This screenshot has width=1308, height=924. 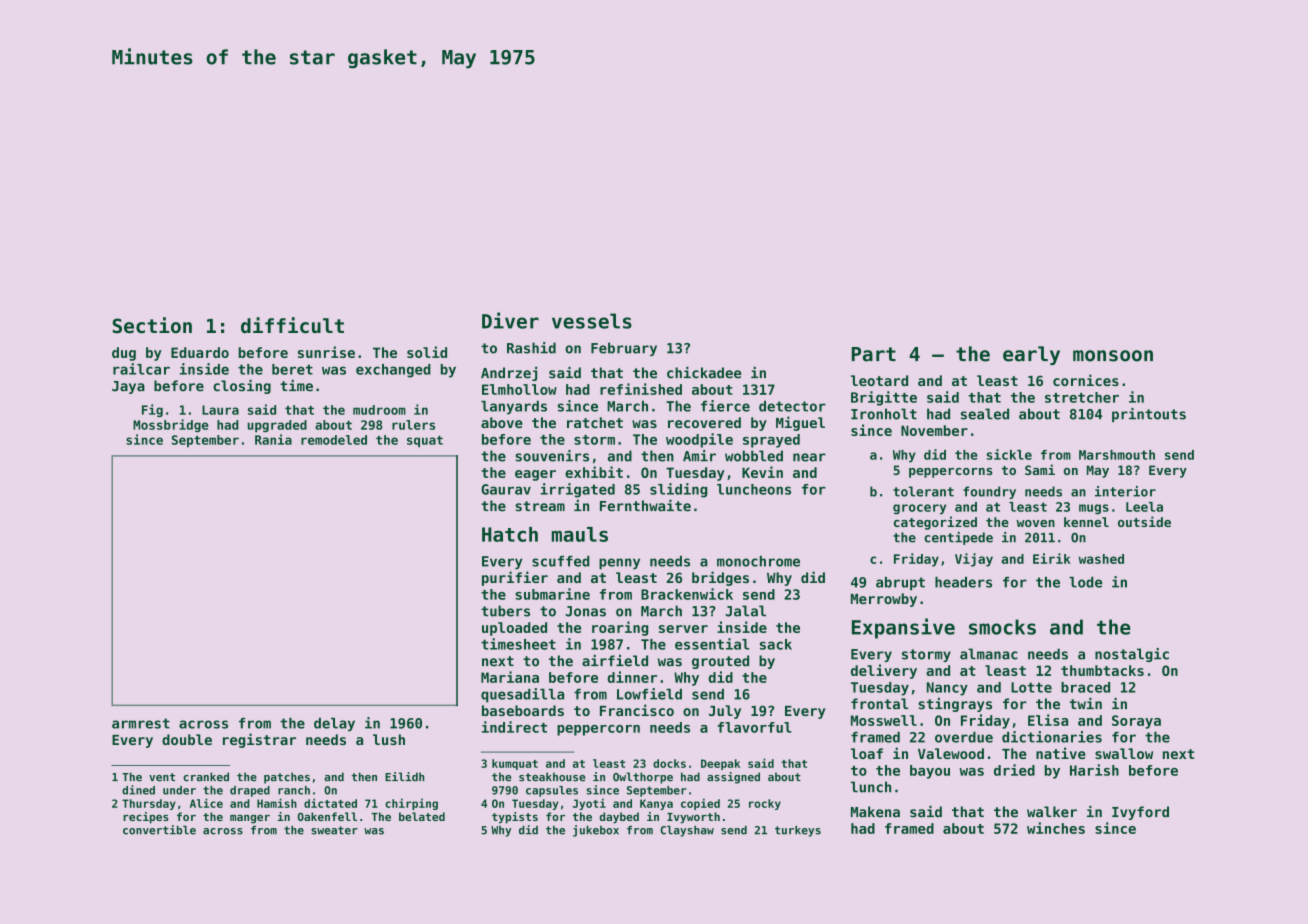 I want to click on double, so click(x=187, y=739).
